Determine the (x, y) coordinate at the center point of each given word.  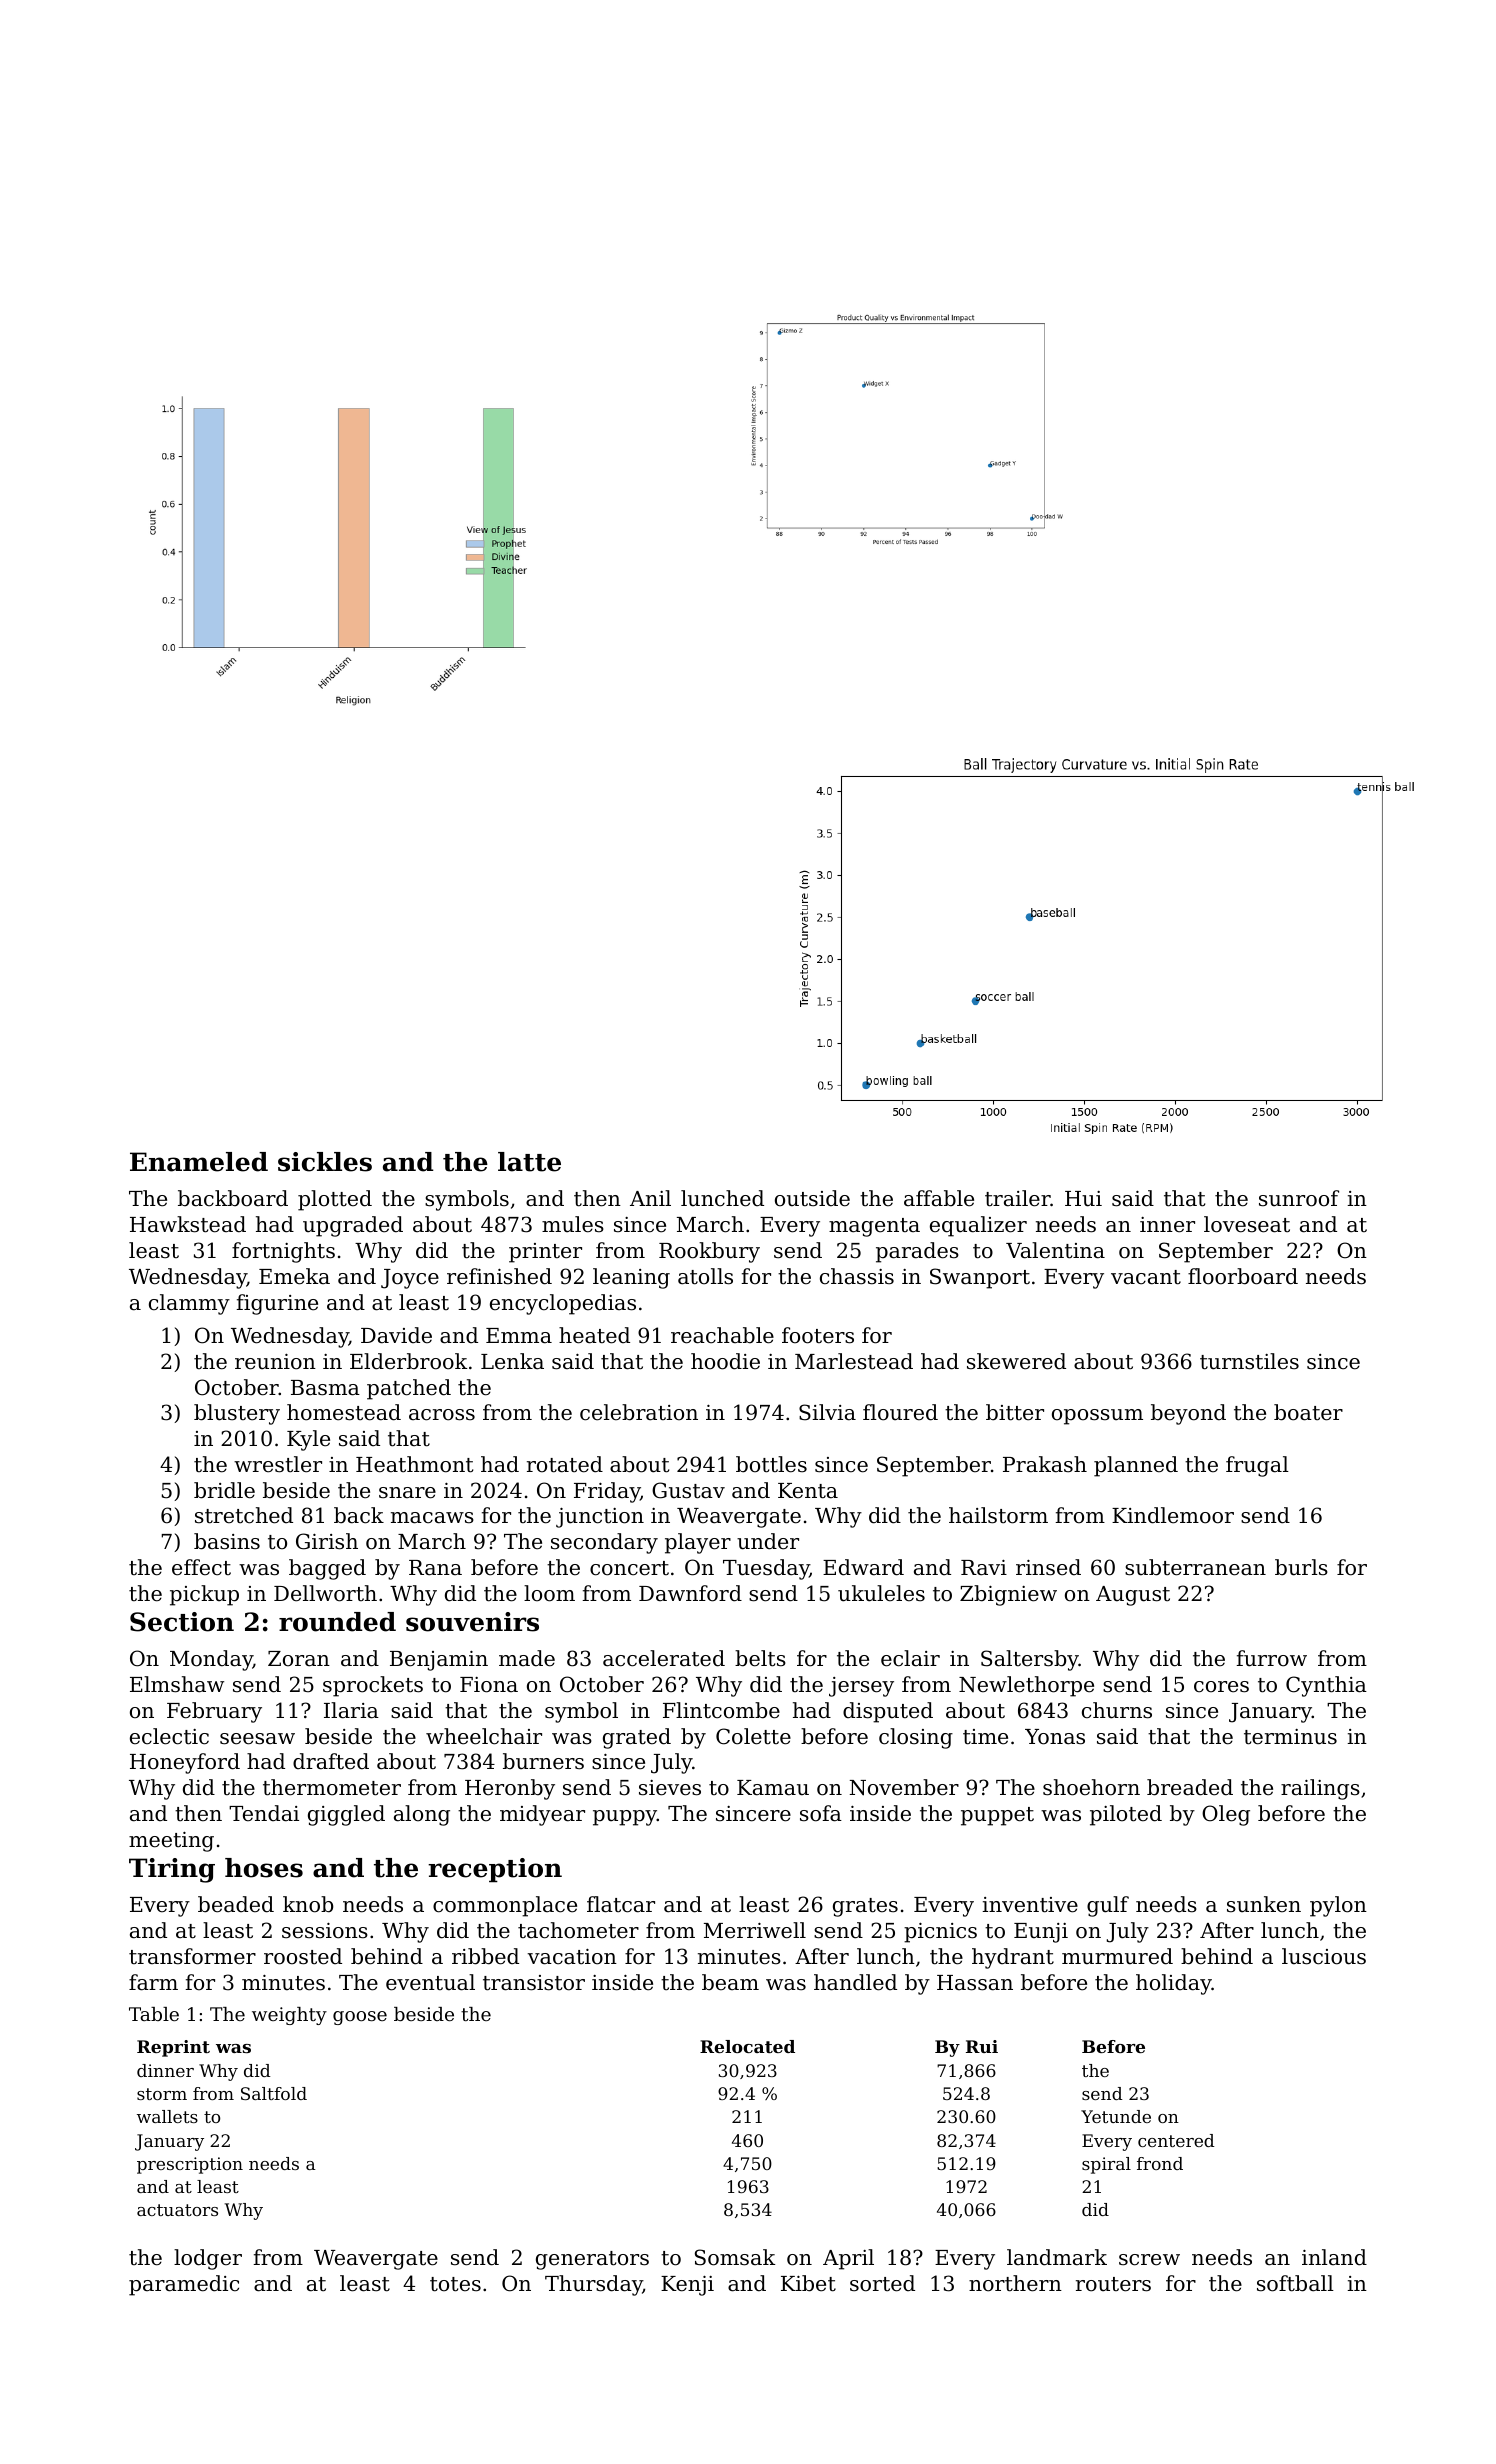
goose (360, 2018)
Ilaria (351, 1710)
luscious (1324, 1956)
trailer (1018, 1198)
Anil (650, 1198)
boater (1308, 1412)
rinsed (1048, 1567)
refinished (499, 1276)
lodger (208, 2259)
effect (201, 1567)
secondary (604, 1543)
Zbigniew (1008, 1595)
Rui (982, 2046)
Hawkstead (188, 1224)
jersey (861, 1687)
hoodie (725, 1361)
